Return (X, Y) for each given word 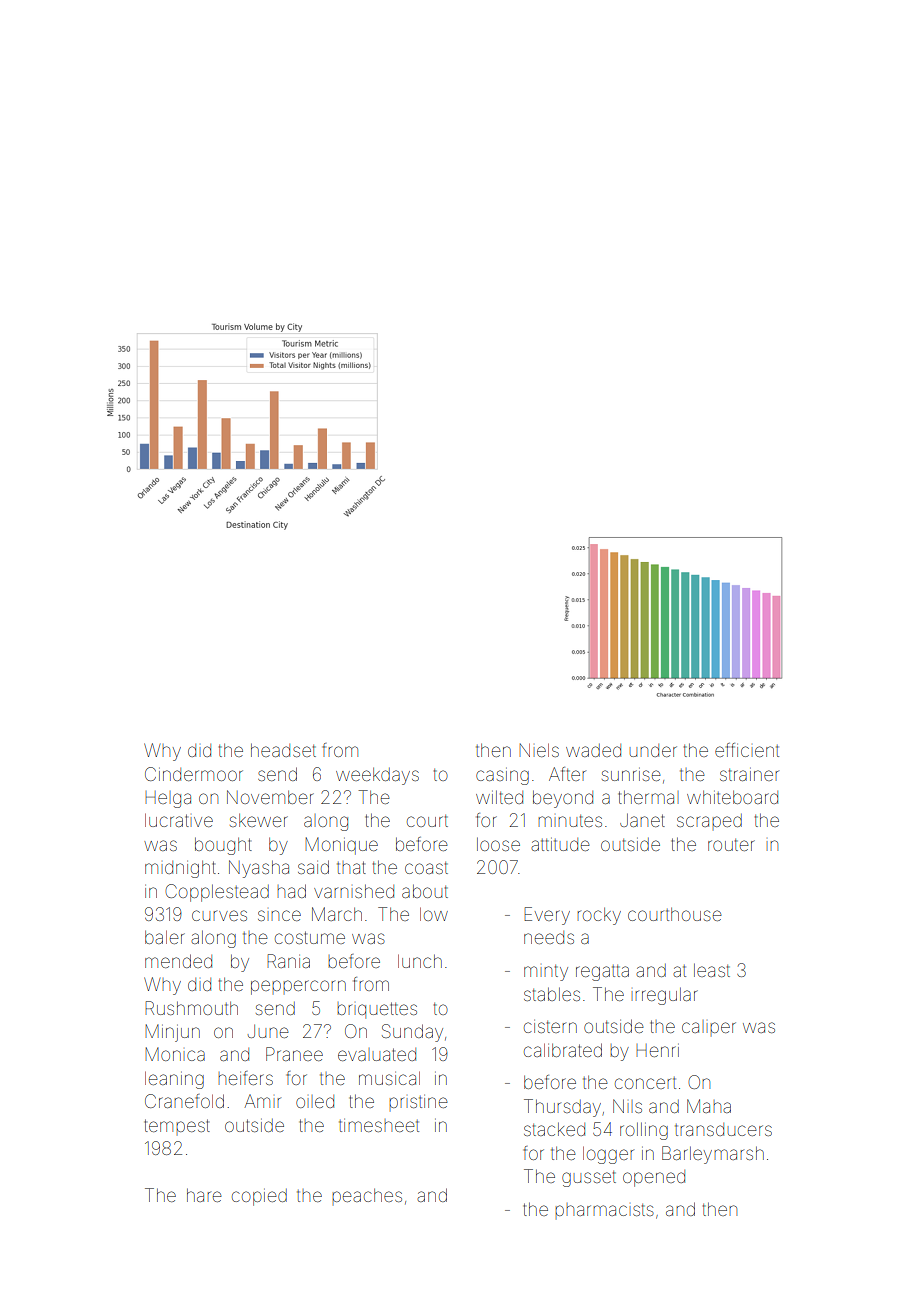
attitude (560, 844)
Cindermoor (194, 774)
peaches (367, 1195)
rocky (599, 916)
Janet (642, 820)
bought (223, 846)
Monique (342, 846)
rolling (644, 1131)
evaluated (377, 1054)
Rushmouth (191, 1008)
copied (259, 1197)
